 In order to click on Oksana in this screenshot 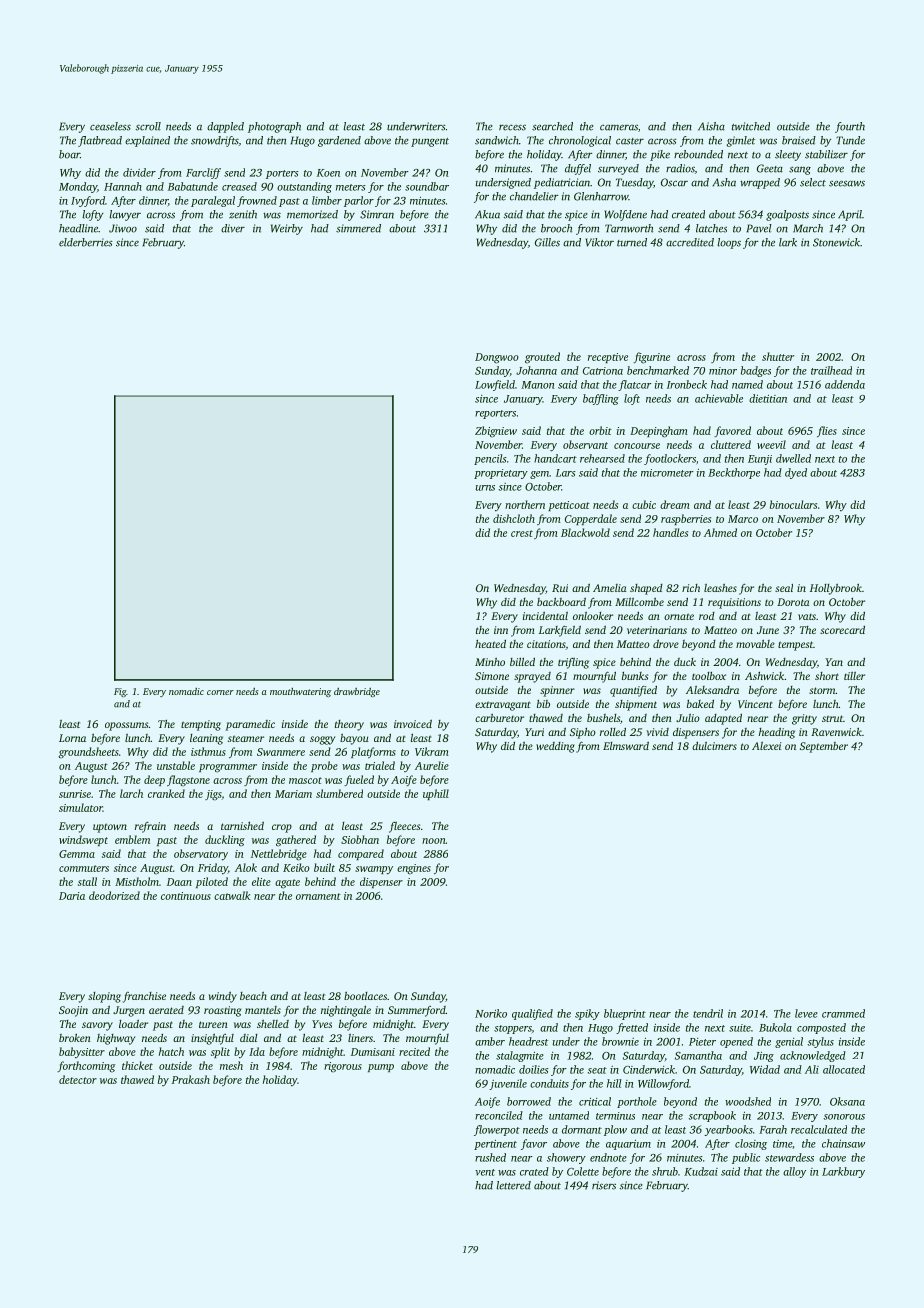, I will do `click(847, 1101)`.
